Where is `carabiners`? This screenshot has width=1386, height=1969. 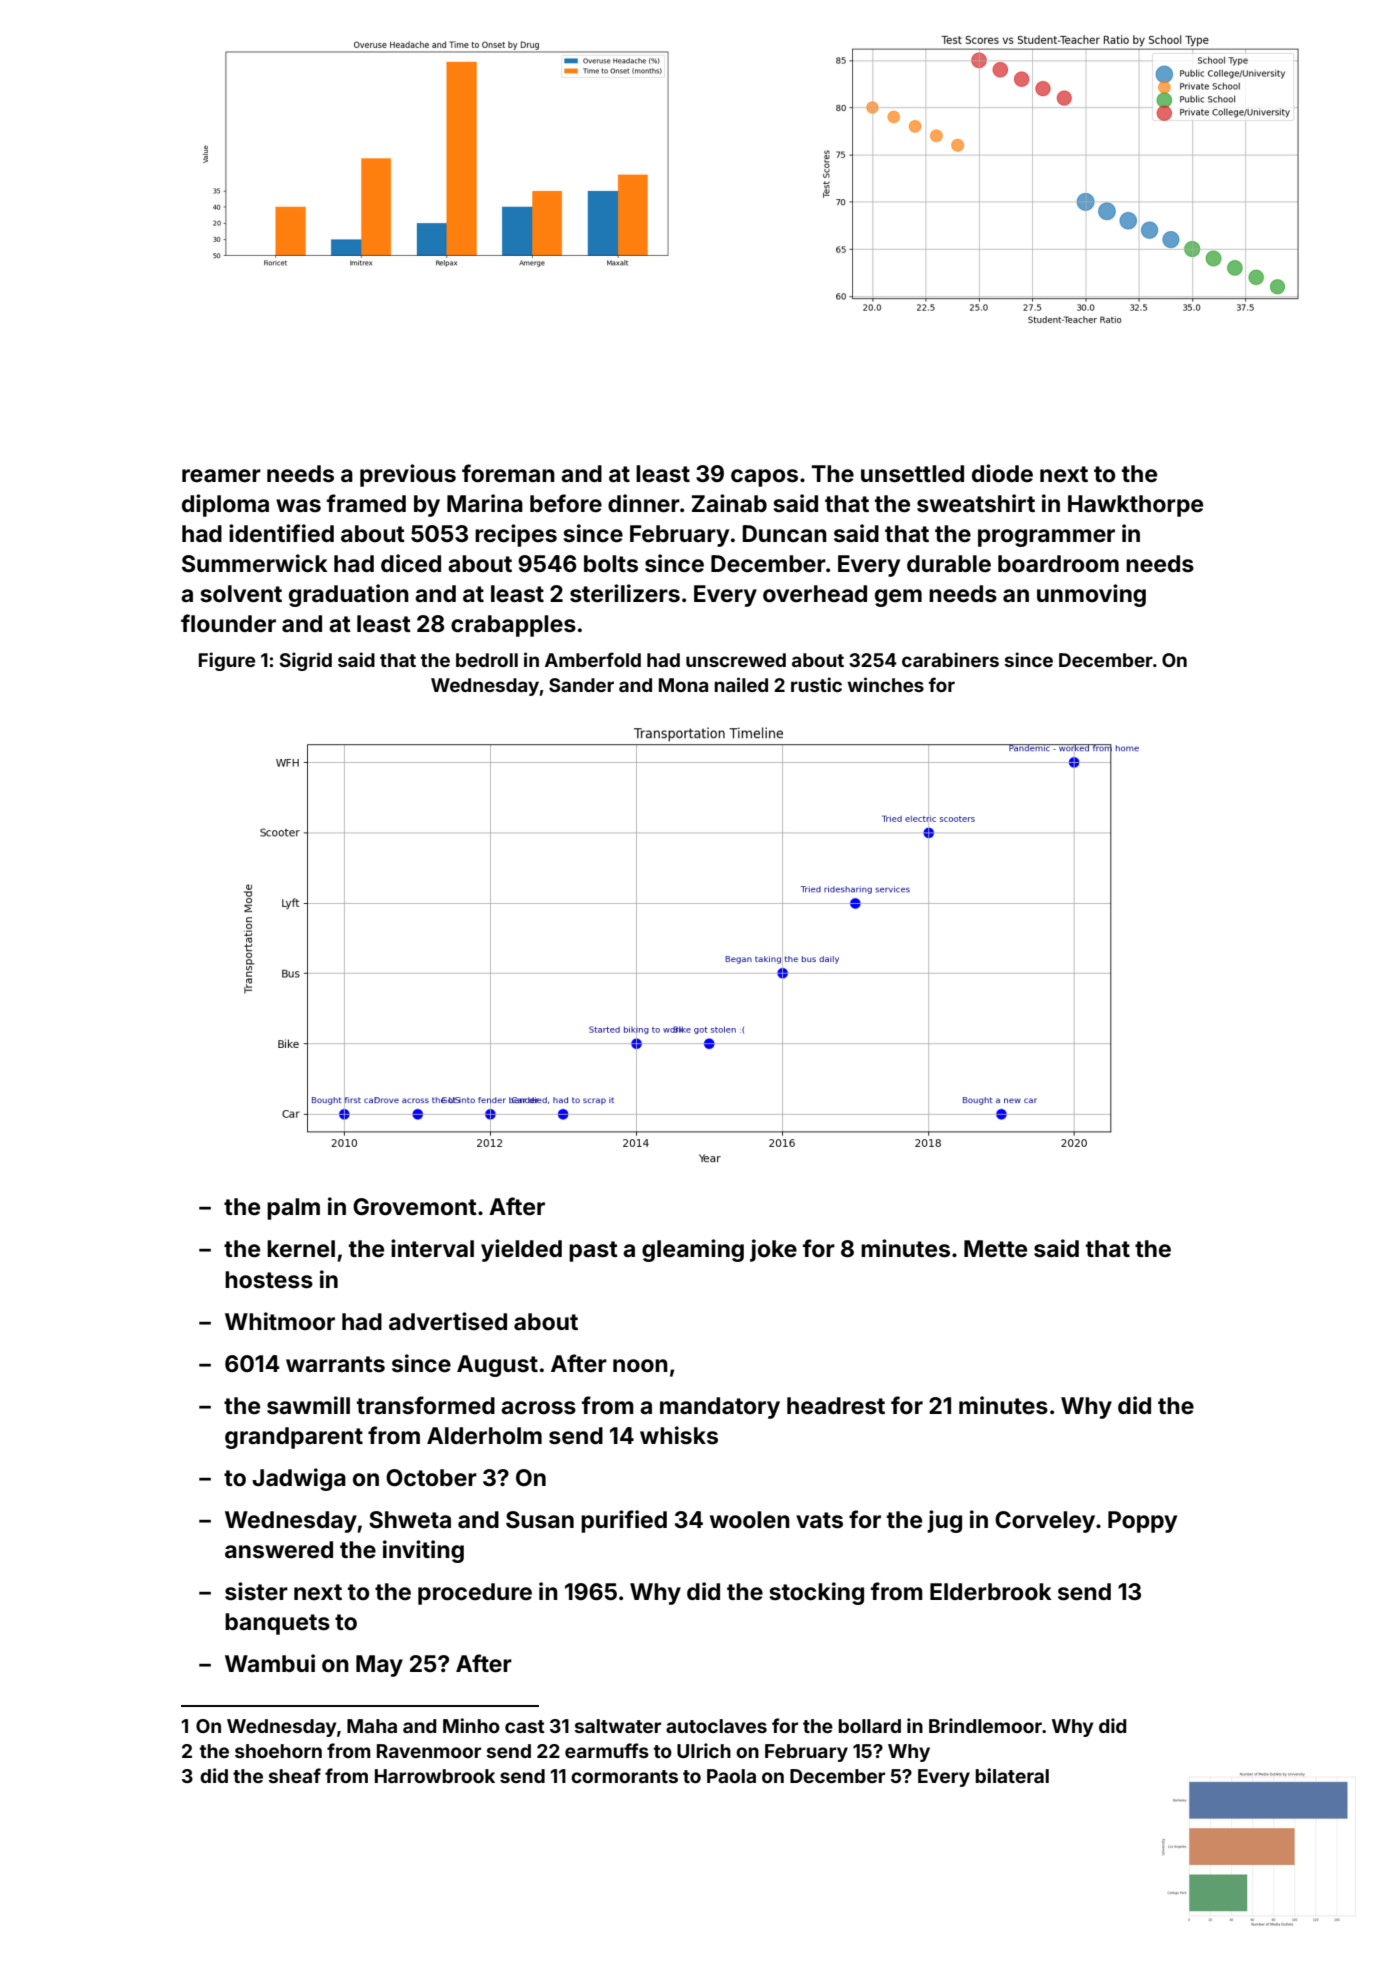
carabiners is located at coordinates (950, 659).
